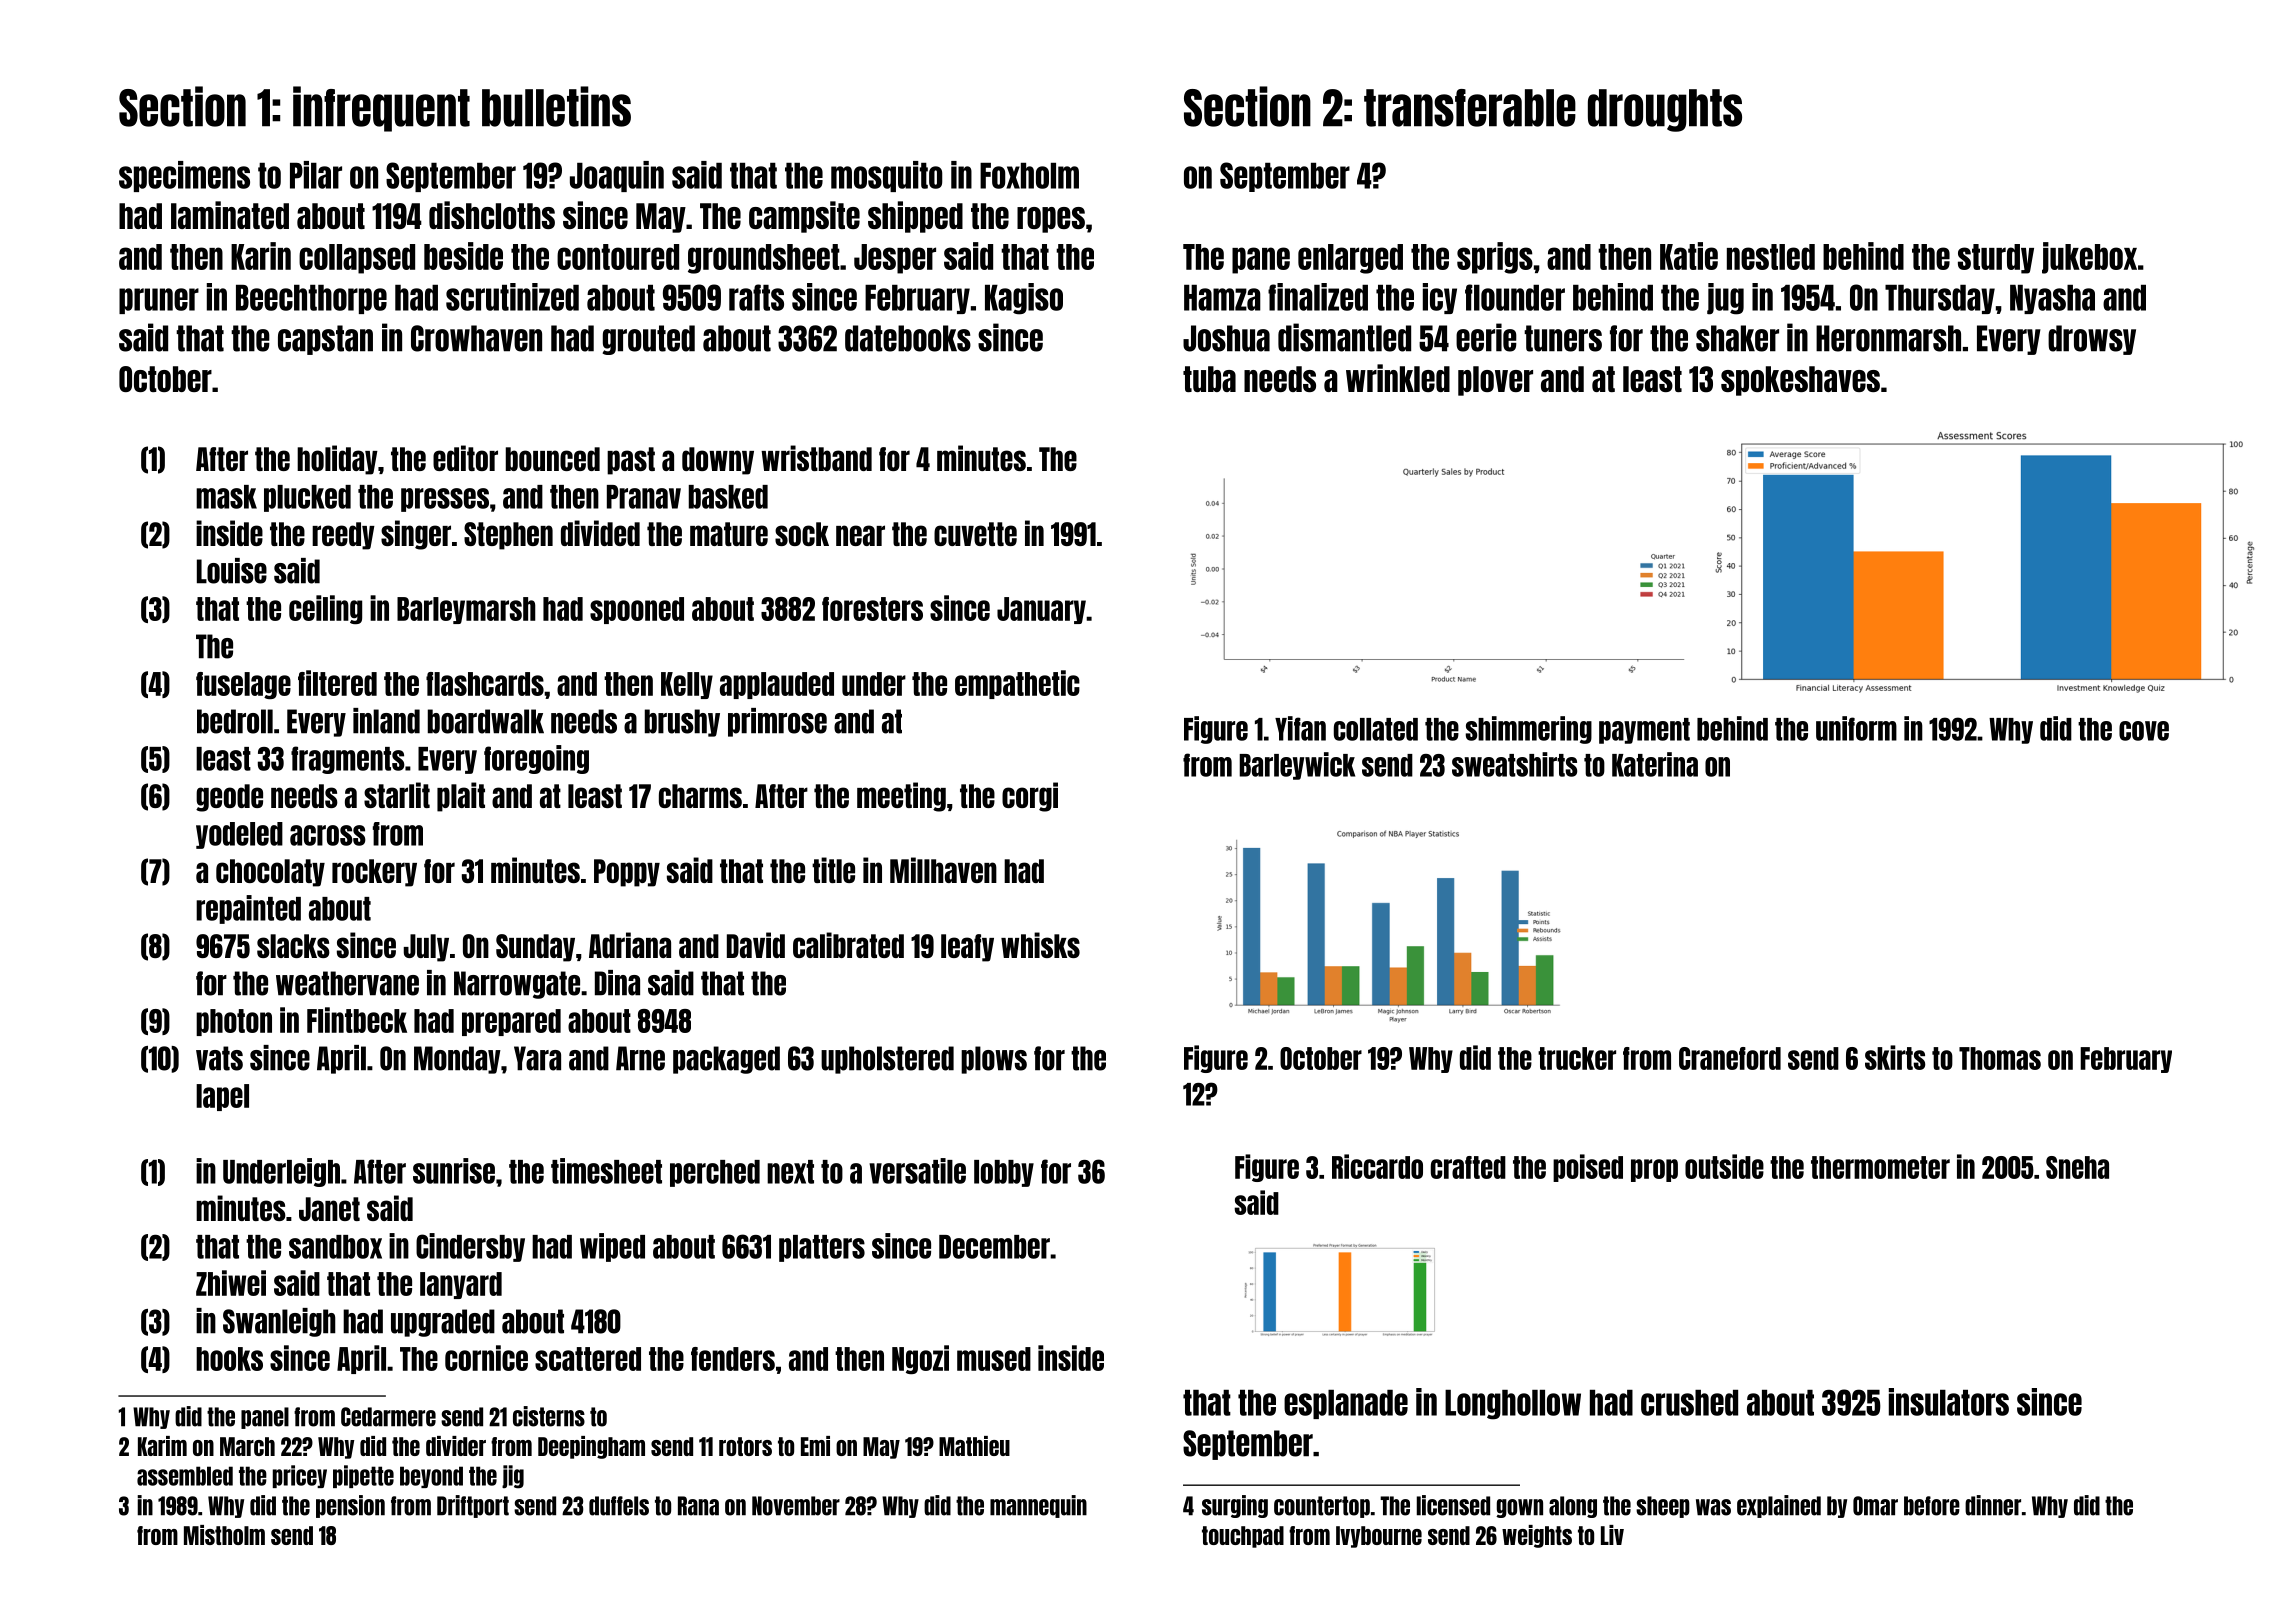  Describe the element at coordinates (687, 685) in the document. I see `Kelly` at that location.
